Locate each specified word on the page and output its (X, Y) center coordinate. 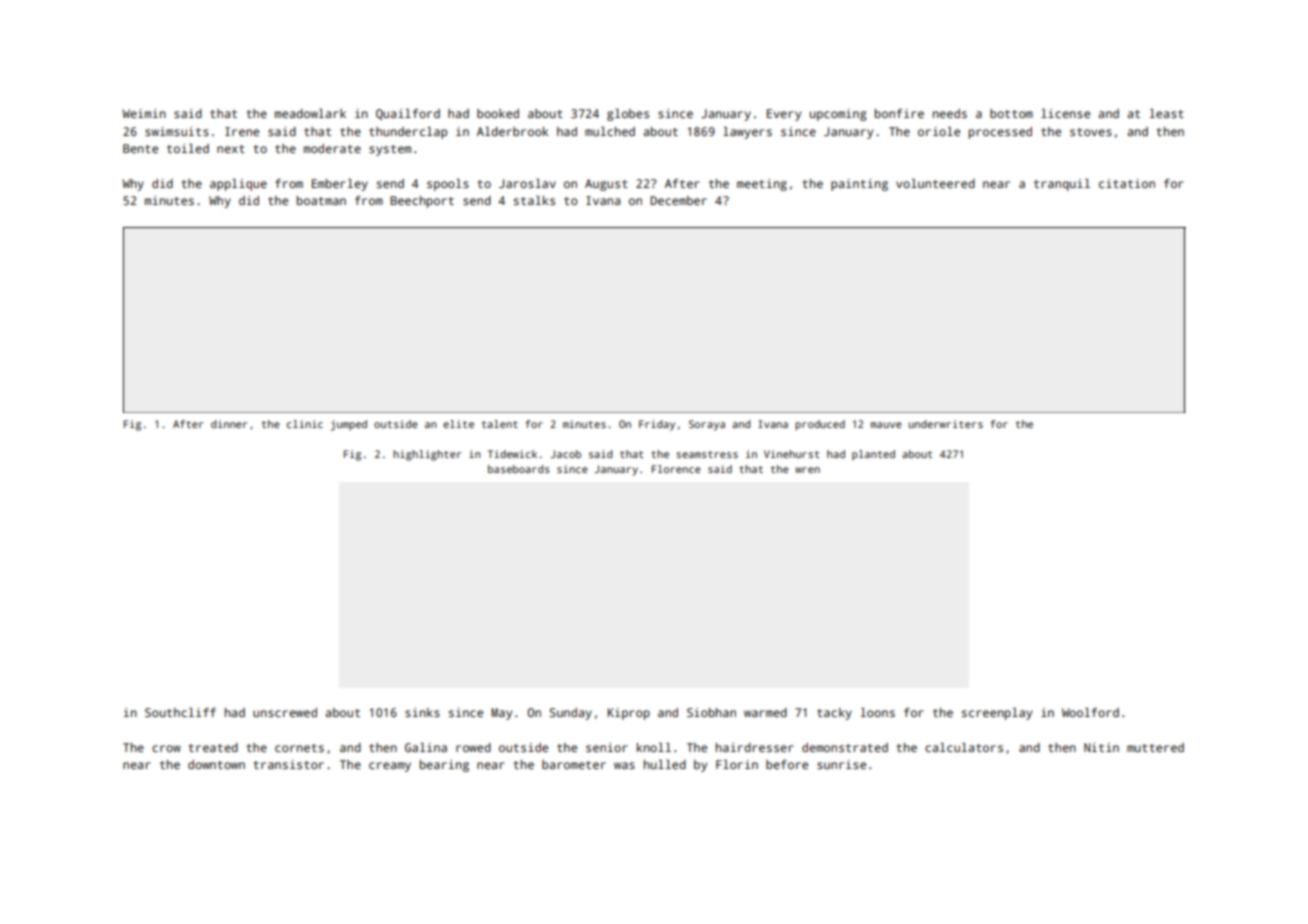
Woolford (1090, 712)
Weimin (144, 113)
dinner (229, 424)
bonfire (899, 113)
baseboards (519, 469)
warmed (765, 712)
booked (498, 113)
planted (873, 455)
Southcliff (180, 712)
